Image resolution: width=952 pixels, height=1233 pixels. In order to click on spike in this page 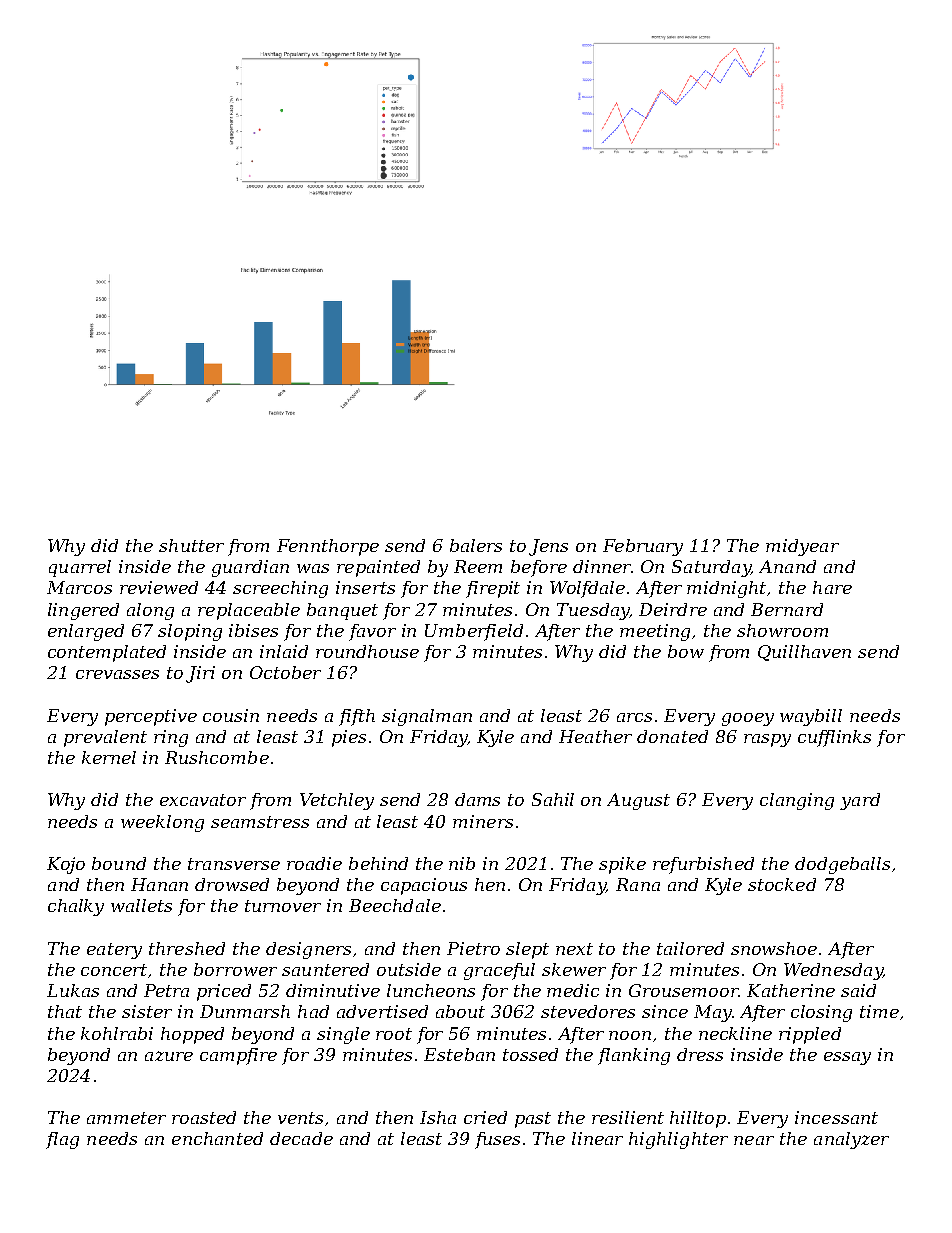, I will do `click(622, 865)`.
